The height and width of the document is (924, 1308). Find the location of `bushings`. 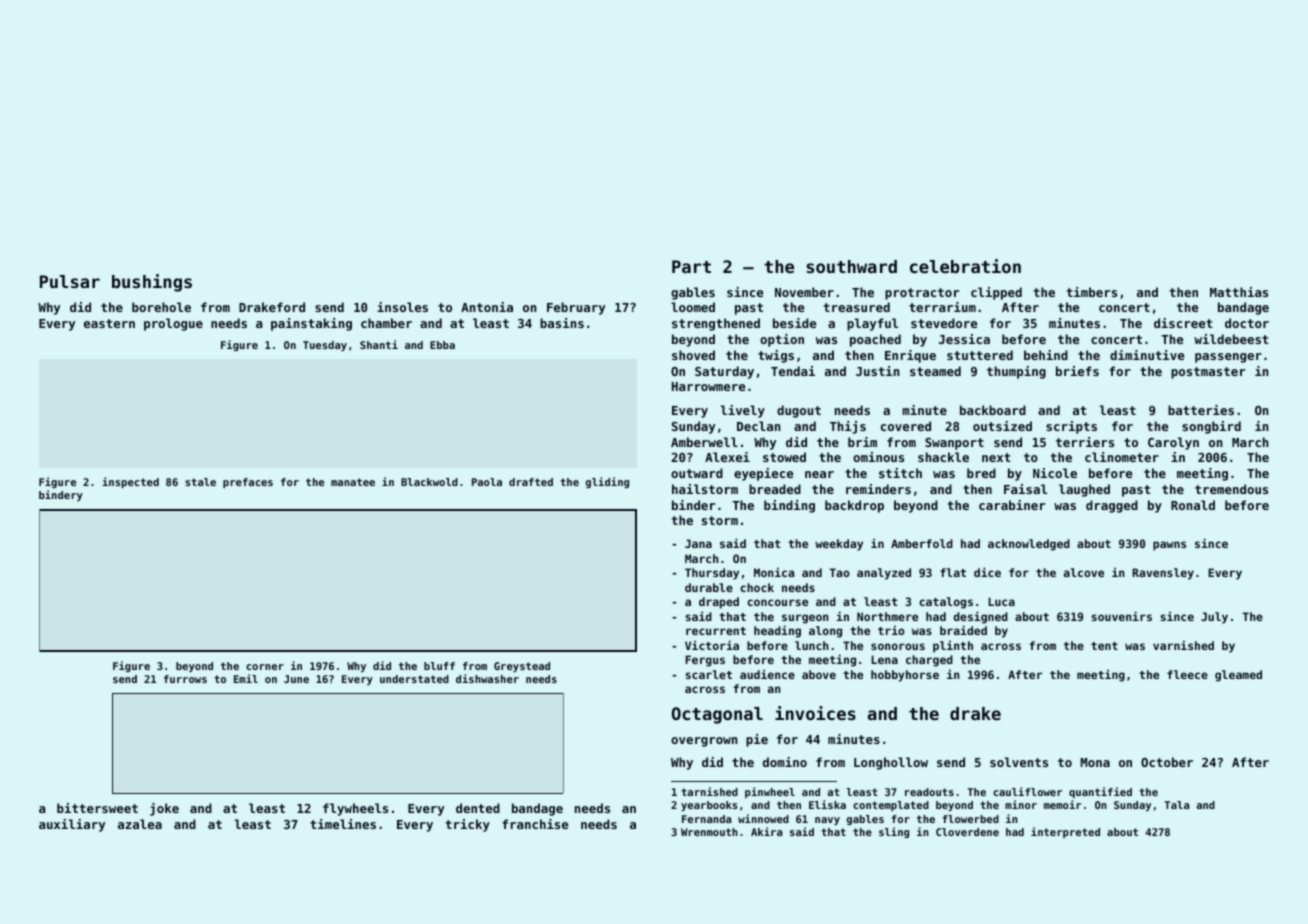

bushings is located at coordinates (152, 283).
